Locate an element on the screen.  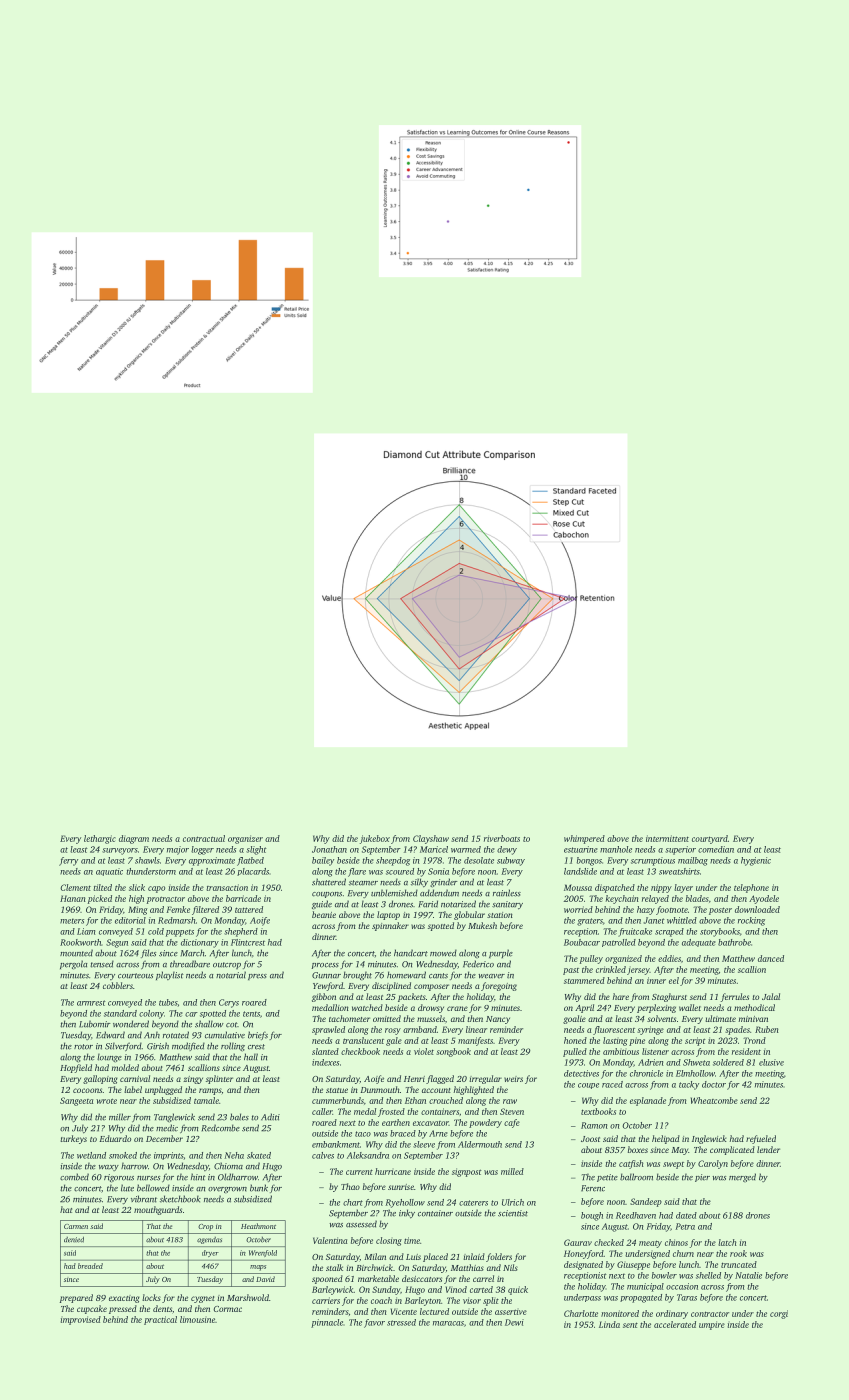
addendum is located at coordinates (439, 893).
